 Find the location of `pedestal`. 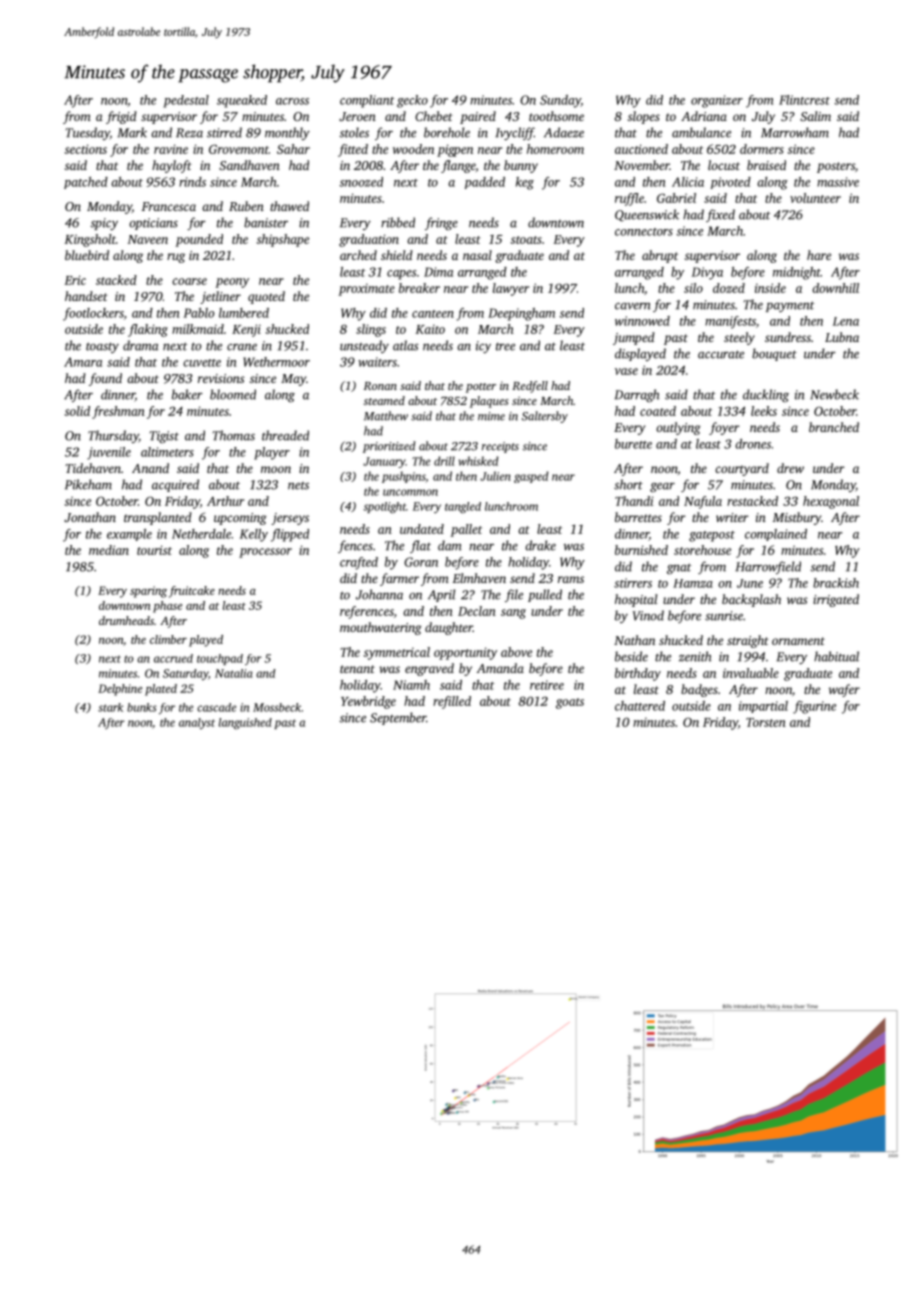

pedestal is located at coordinates (186, 101).
